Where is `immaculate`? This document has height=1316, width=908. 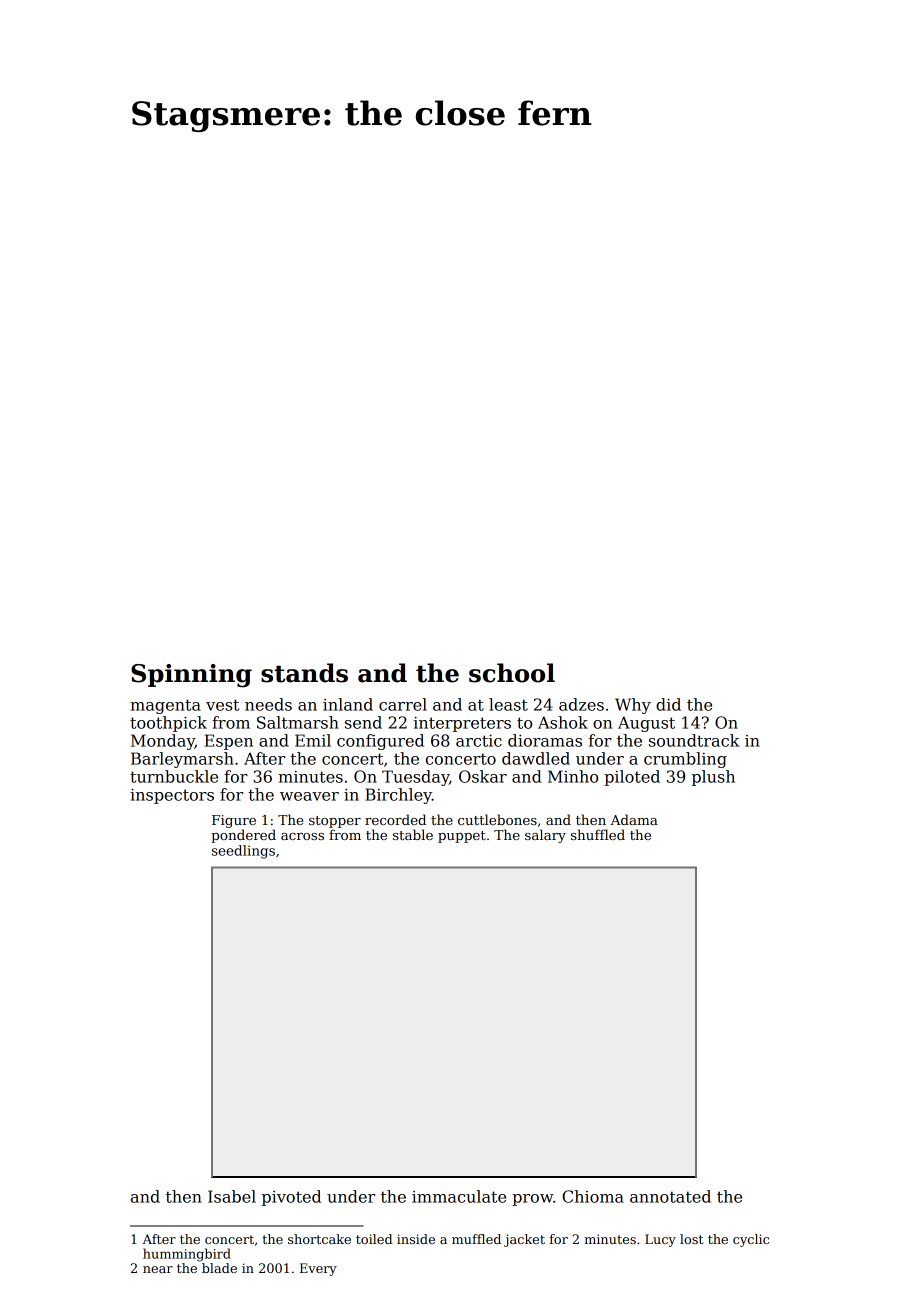
immaculate is located at coordinates (459, 1196).
